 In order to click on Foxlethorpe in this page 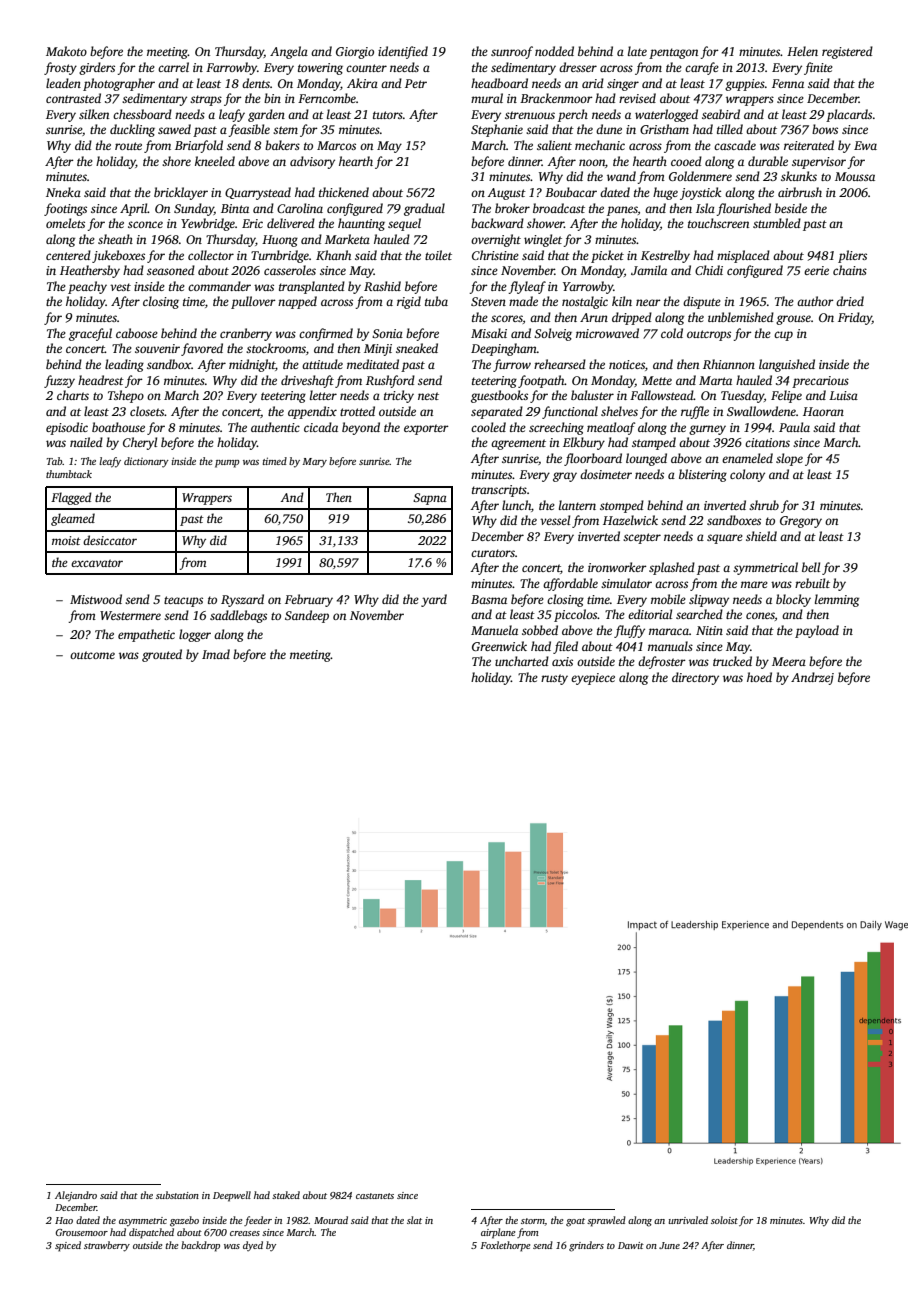, I will do `click(505, 1246)`.
